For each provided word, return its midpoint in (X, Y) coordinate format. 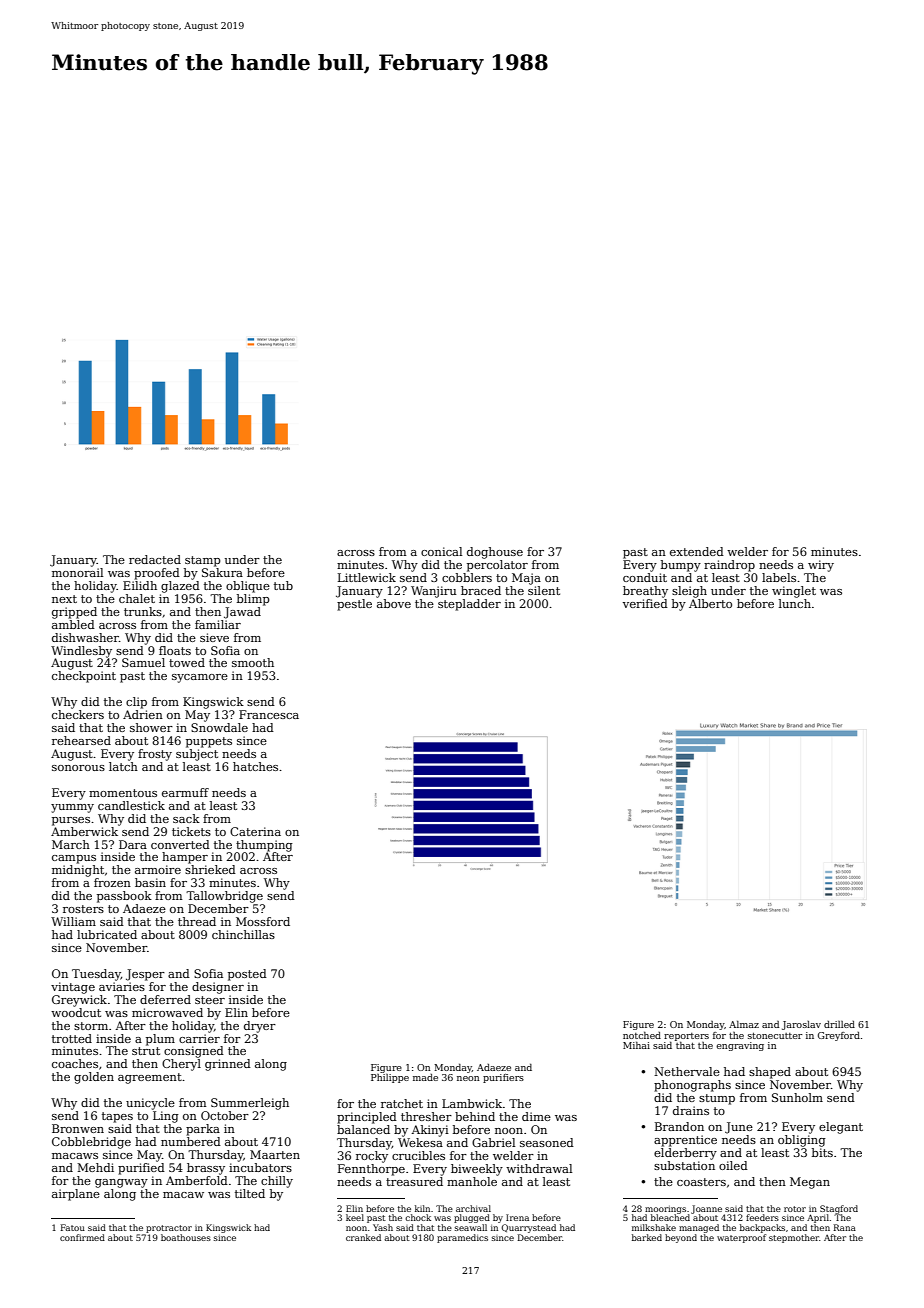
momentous (123, 793)
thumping (264, 846)
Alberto (710, 603)
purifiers (503, 1078)
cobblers (467, 577)
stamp (203, 561)
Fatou (72, 1227)
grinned (228, 1065)
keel (355, 1217)
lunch (795, 603)
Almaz (744, 1024)
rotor (795, 1209)
